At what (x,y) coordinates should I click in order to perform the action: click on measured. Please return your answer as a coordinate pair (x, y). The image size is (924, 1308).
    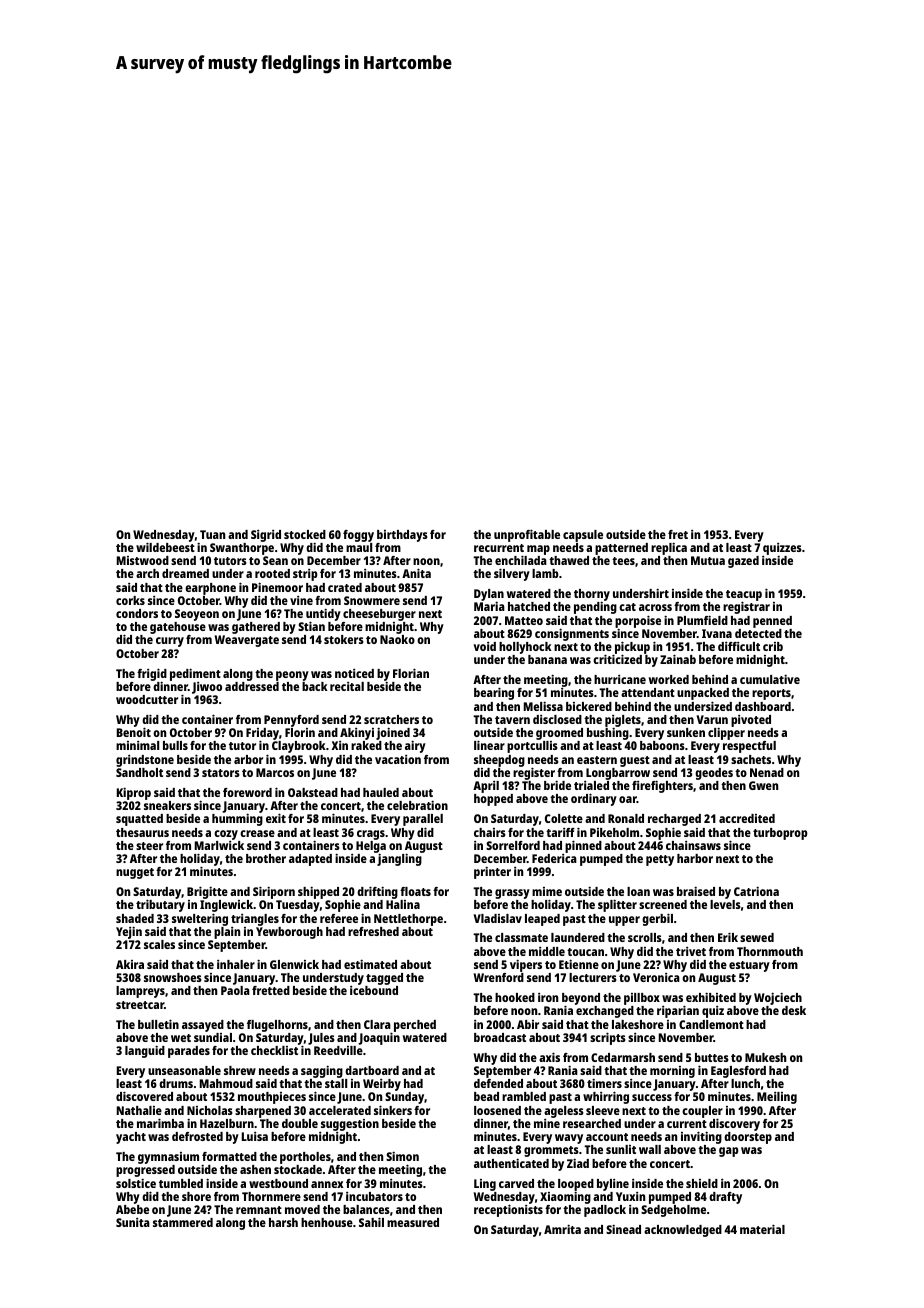
    Looking at the image, I should click on (413, 1222).
